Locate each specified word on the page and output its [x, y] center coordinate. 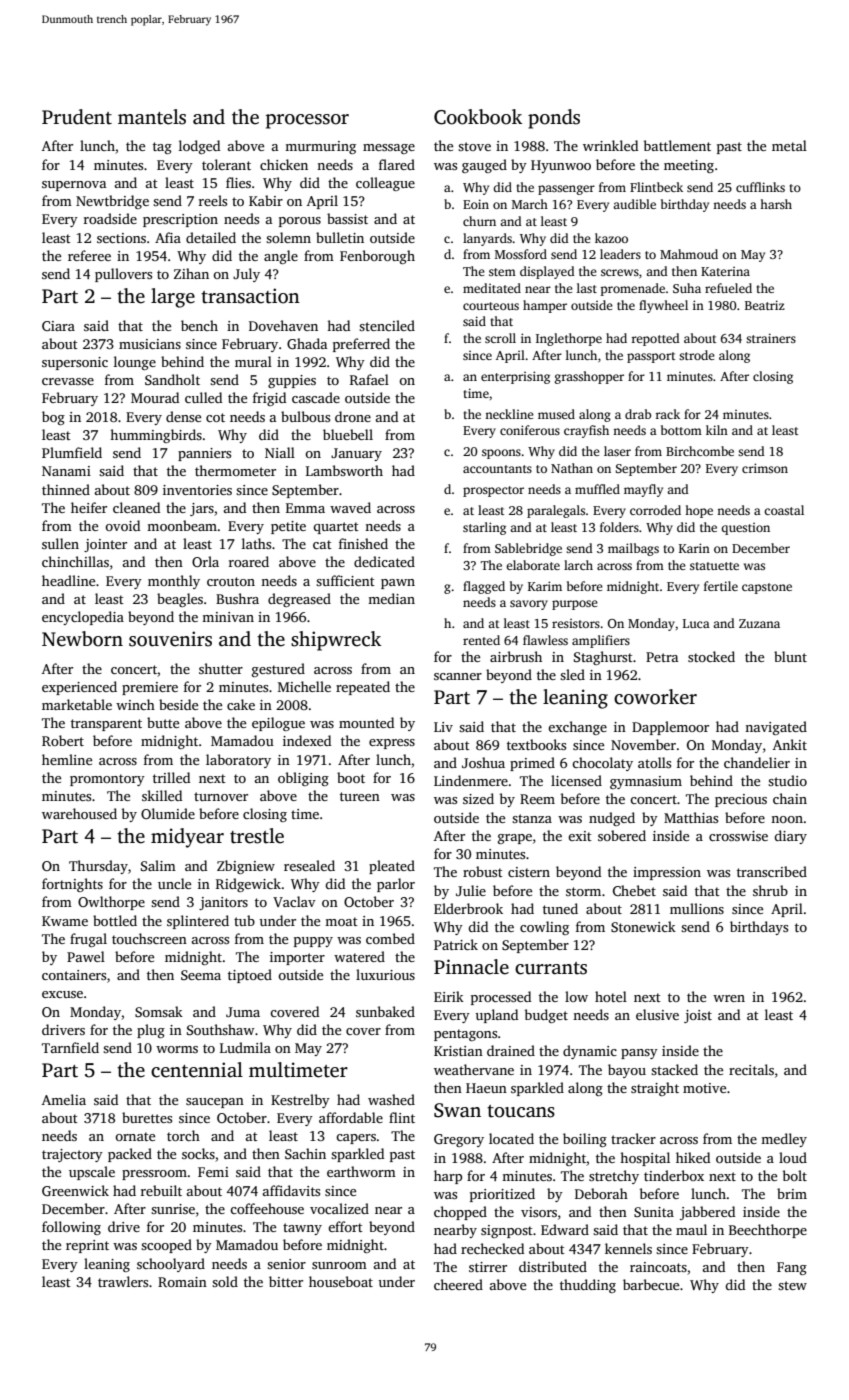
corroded [655, 510]
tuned [560, 908]
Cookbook [478, 117]
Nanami [66, 471]
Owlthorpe [111, 903]
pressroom [154, 1175]
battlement [677, 145]
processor [307, 121]
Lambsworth [344, 470]
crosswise [738, 836]
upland [496, 1016]
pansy [639, 1054]
